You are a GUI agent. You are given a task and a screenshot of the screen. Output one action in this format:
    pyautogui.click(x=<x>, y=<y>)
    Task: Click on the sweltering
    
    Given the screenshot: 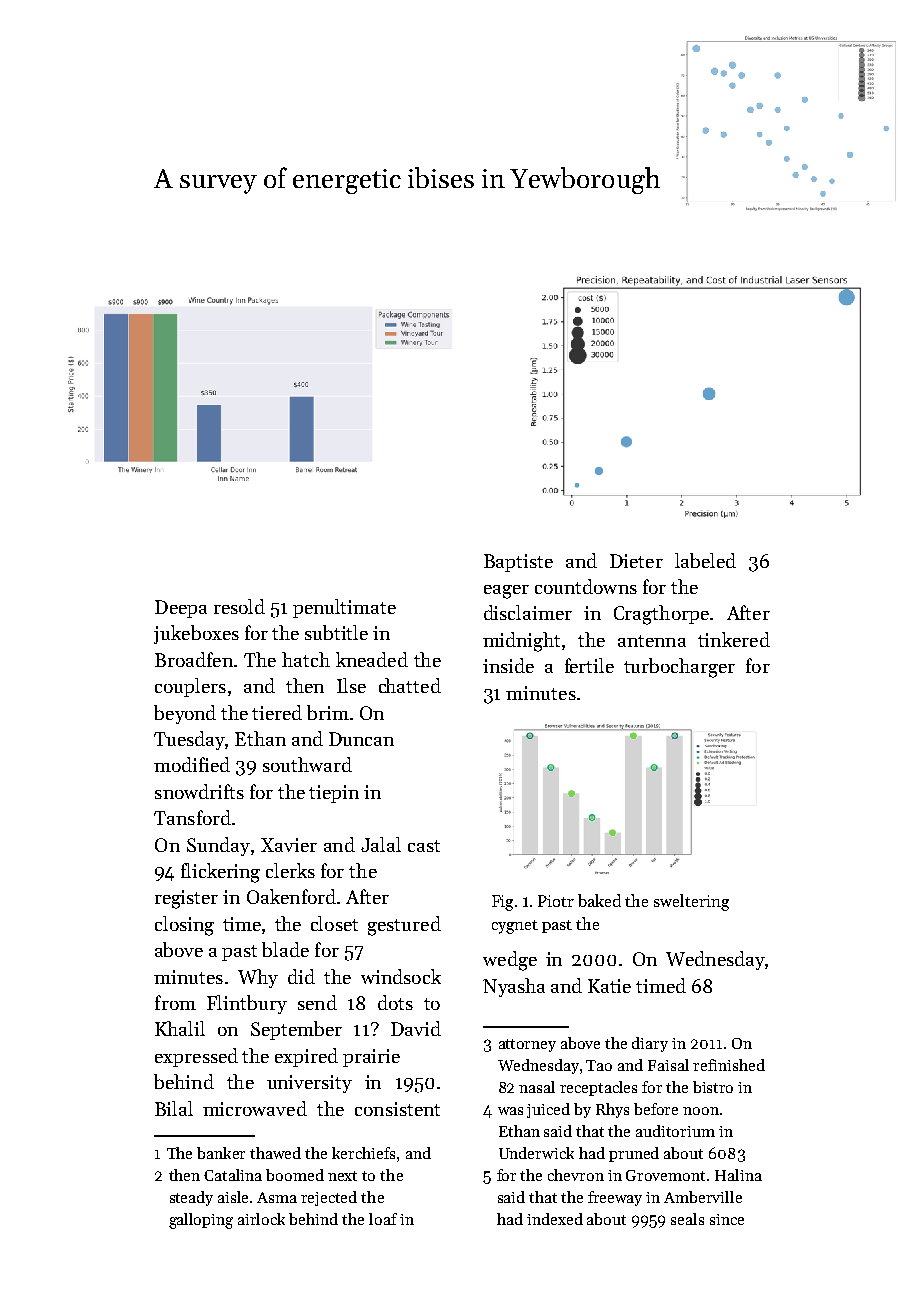 What is the action you would take?
    pyautogui.click(x=691, y=902)
